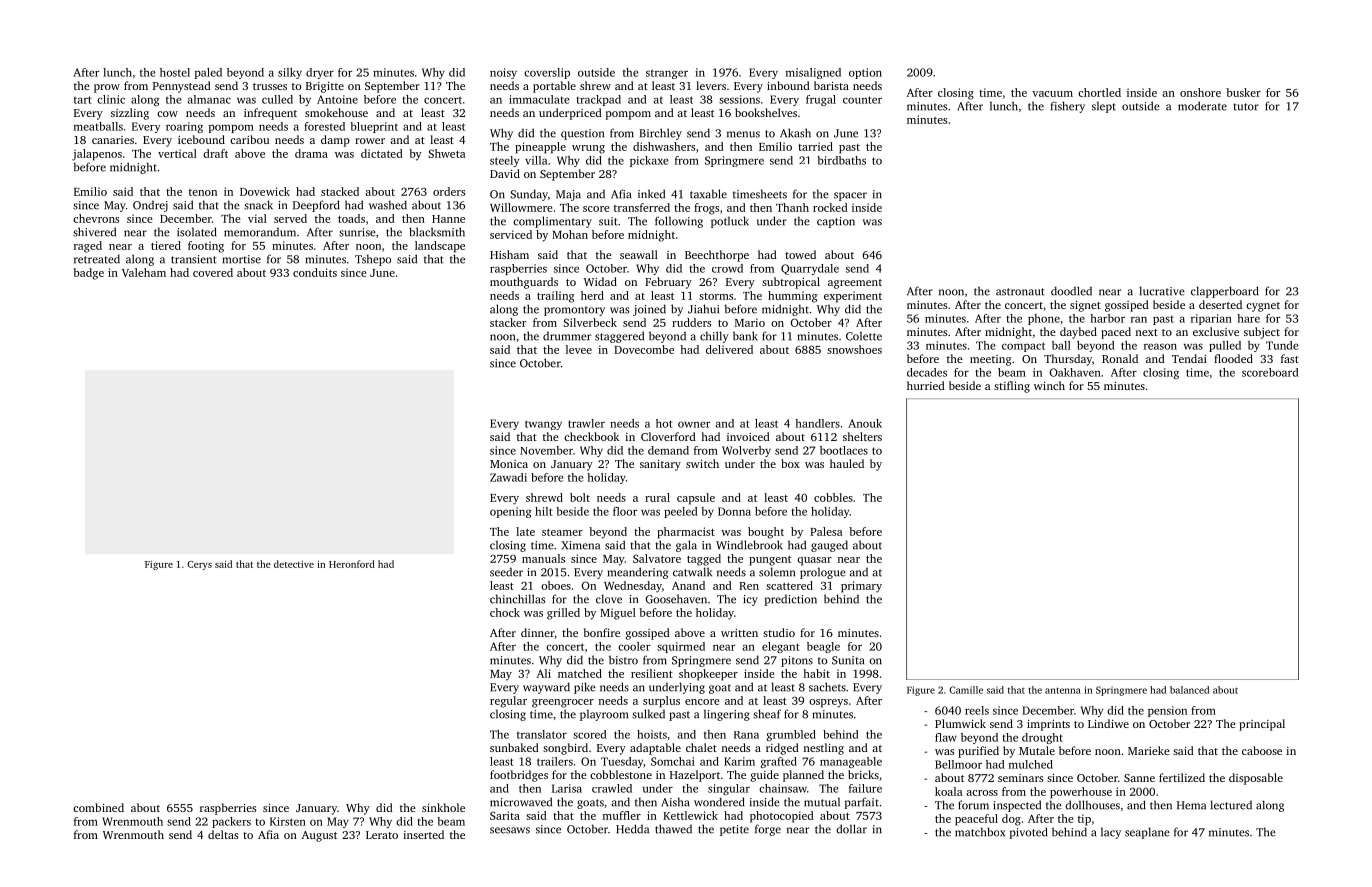 Image resolution: width=1372 pixels, height=887 pixels. What do you see at coordinates (98, 807) in the screenshot?
I see `combined` at bounding box center [98, 807].
